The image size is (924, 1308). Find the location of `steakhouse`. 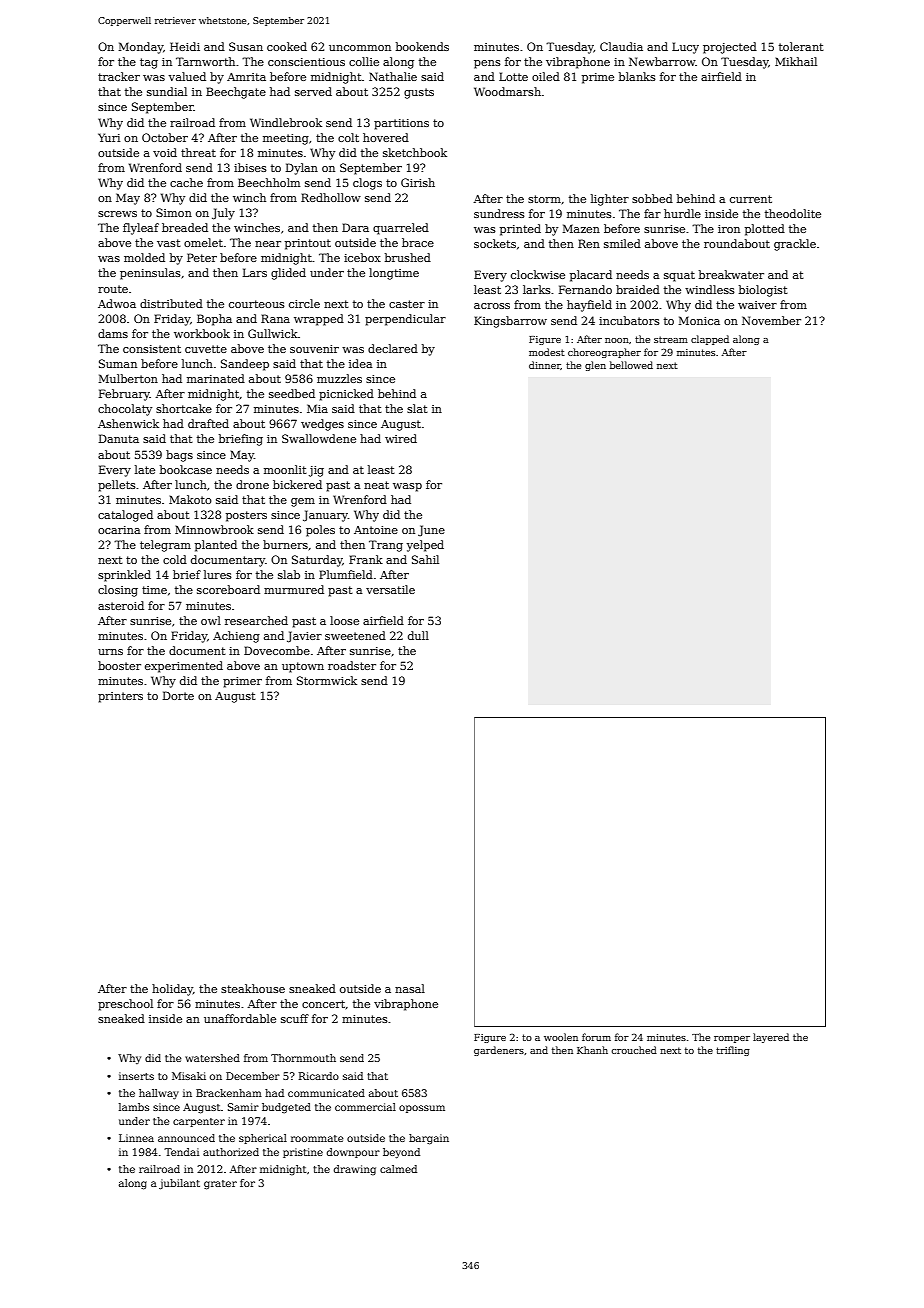

steakhouse is located at coordinates (253, 988).
